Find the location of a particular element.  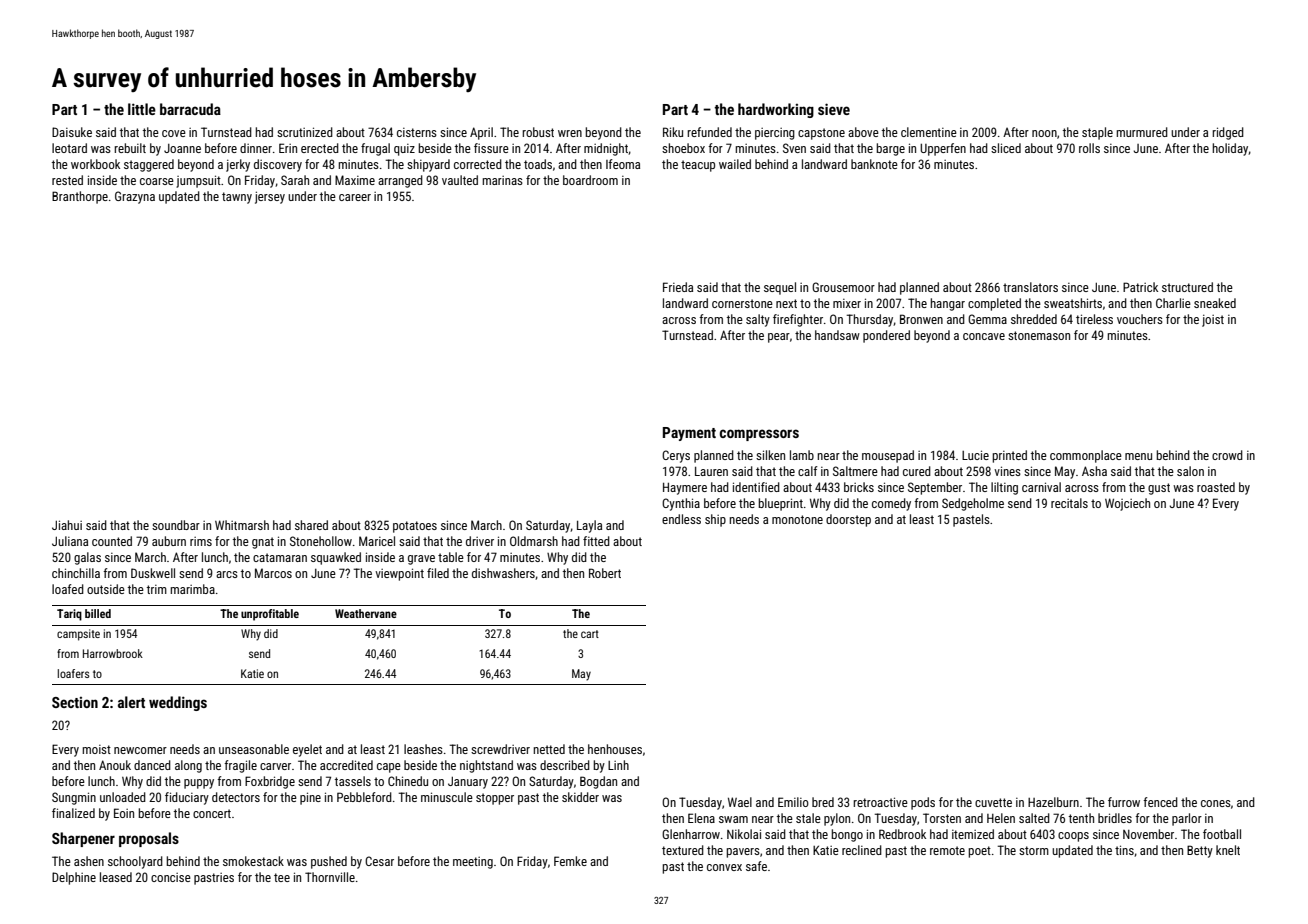

shared is located at coordinates (311, 525).
